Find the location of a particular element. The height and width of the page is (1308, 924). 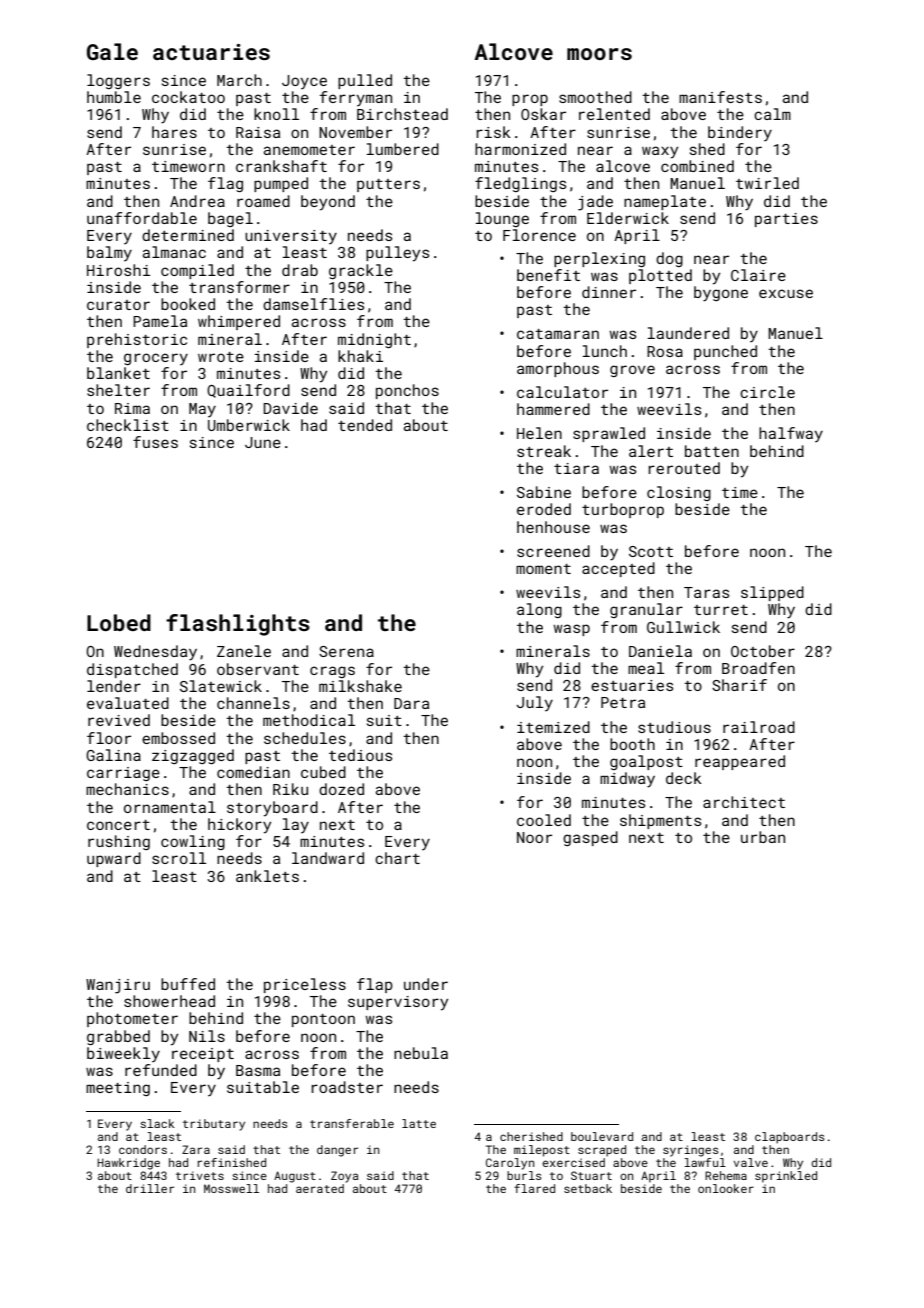

chart is located at coordinates (397, 858).
